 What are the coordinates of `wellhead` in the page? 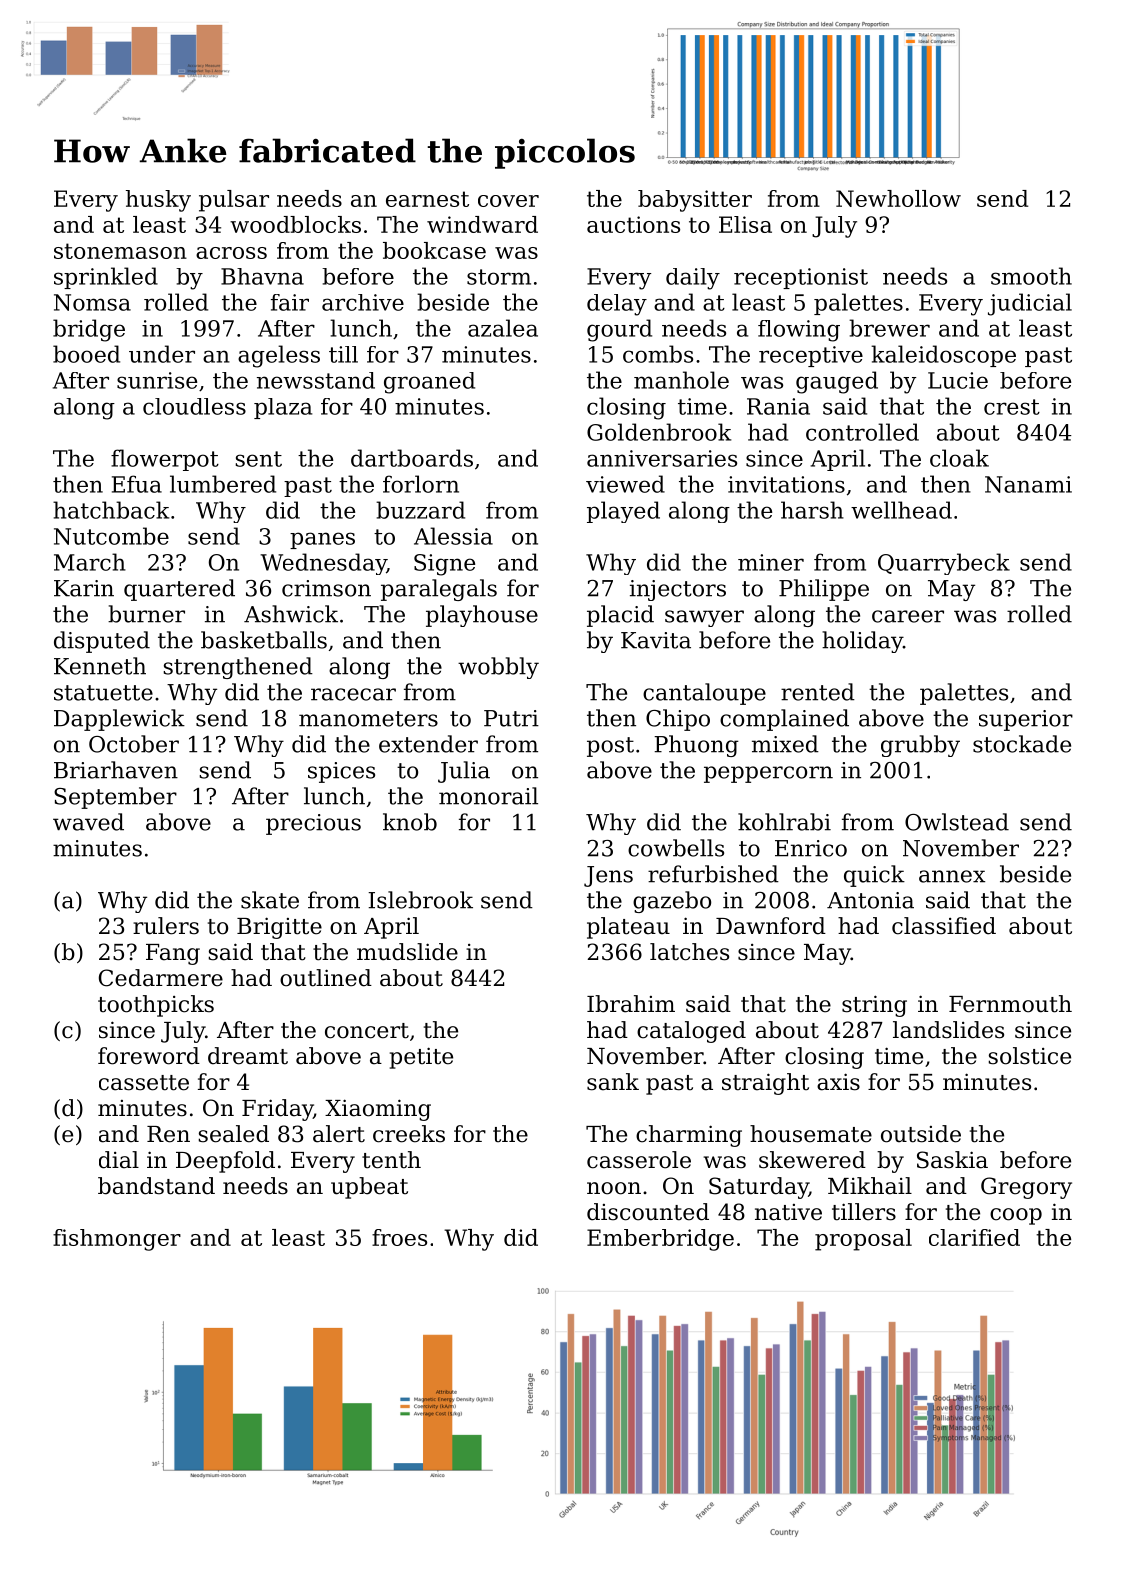 It's located at (901, 510).
